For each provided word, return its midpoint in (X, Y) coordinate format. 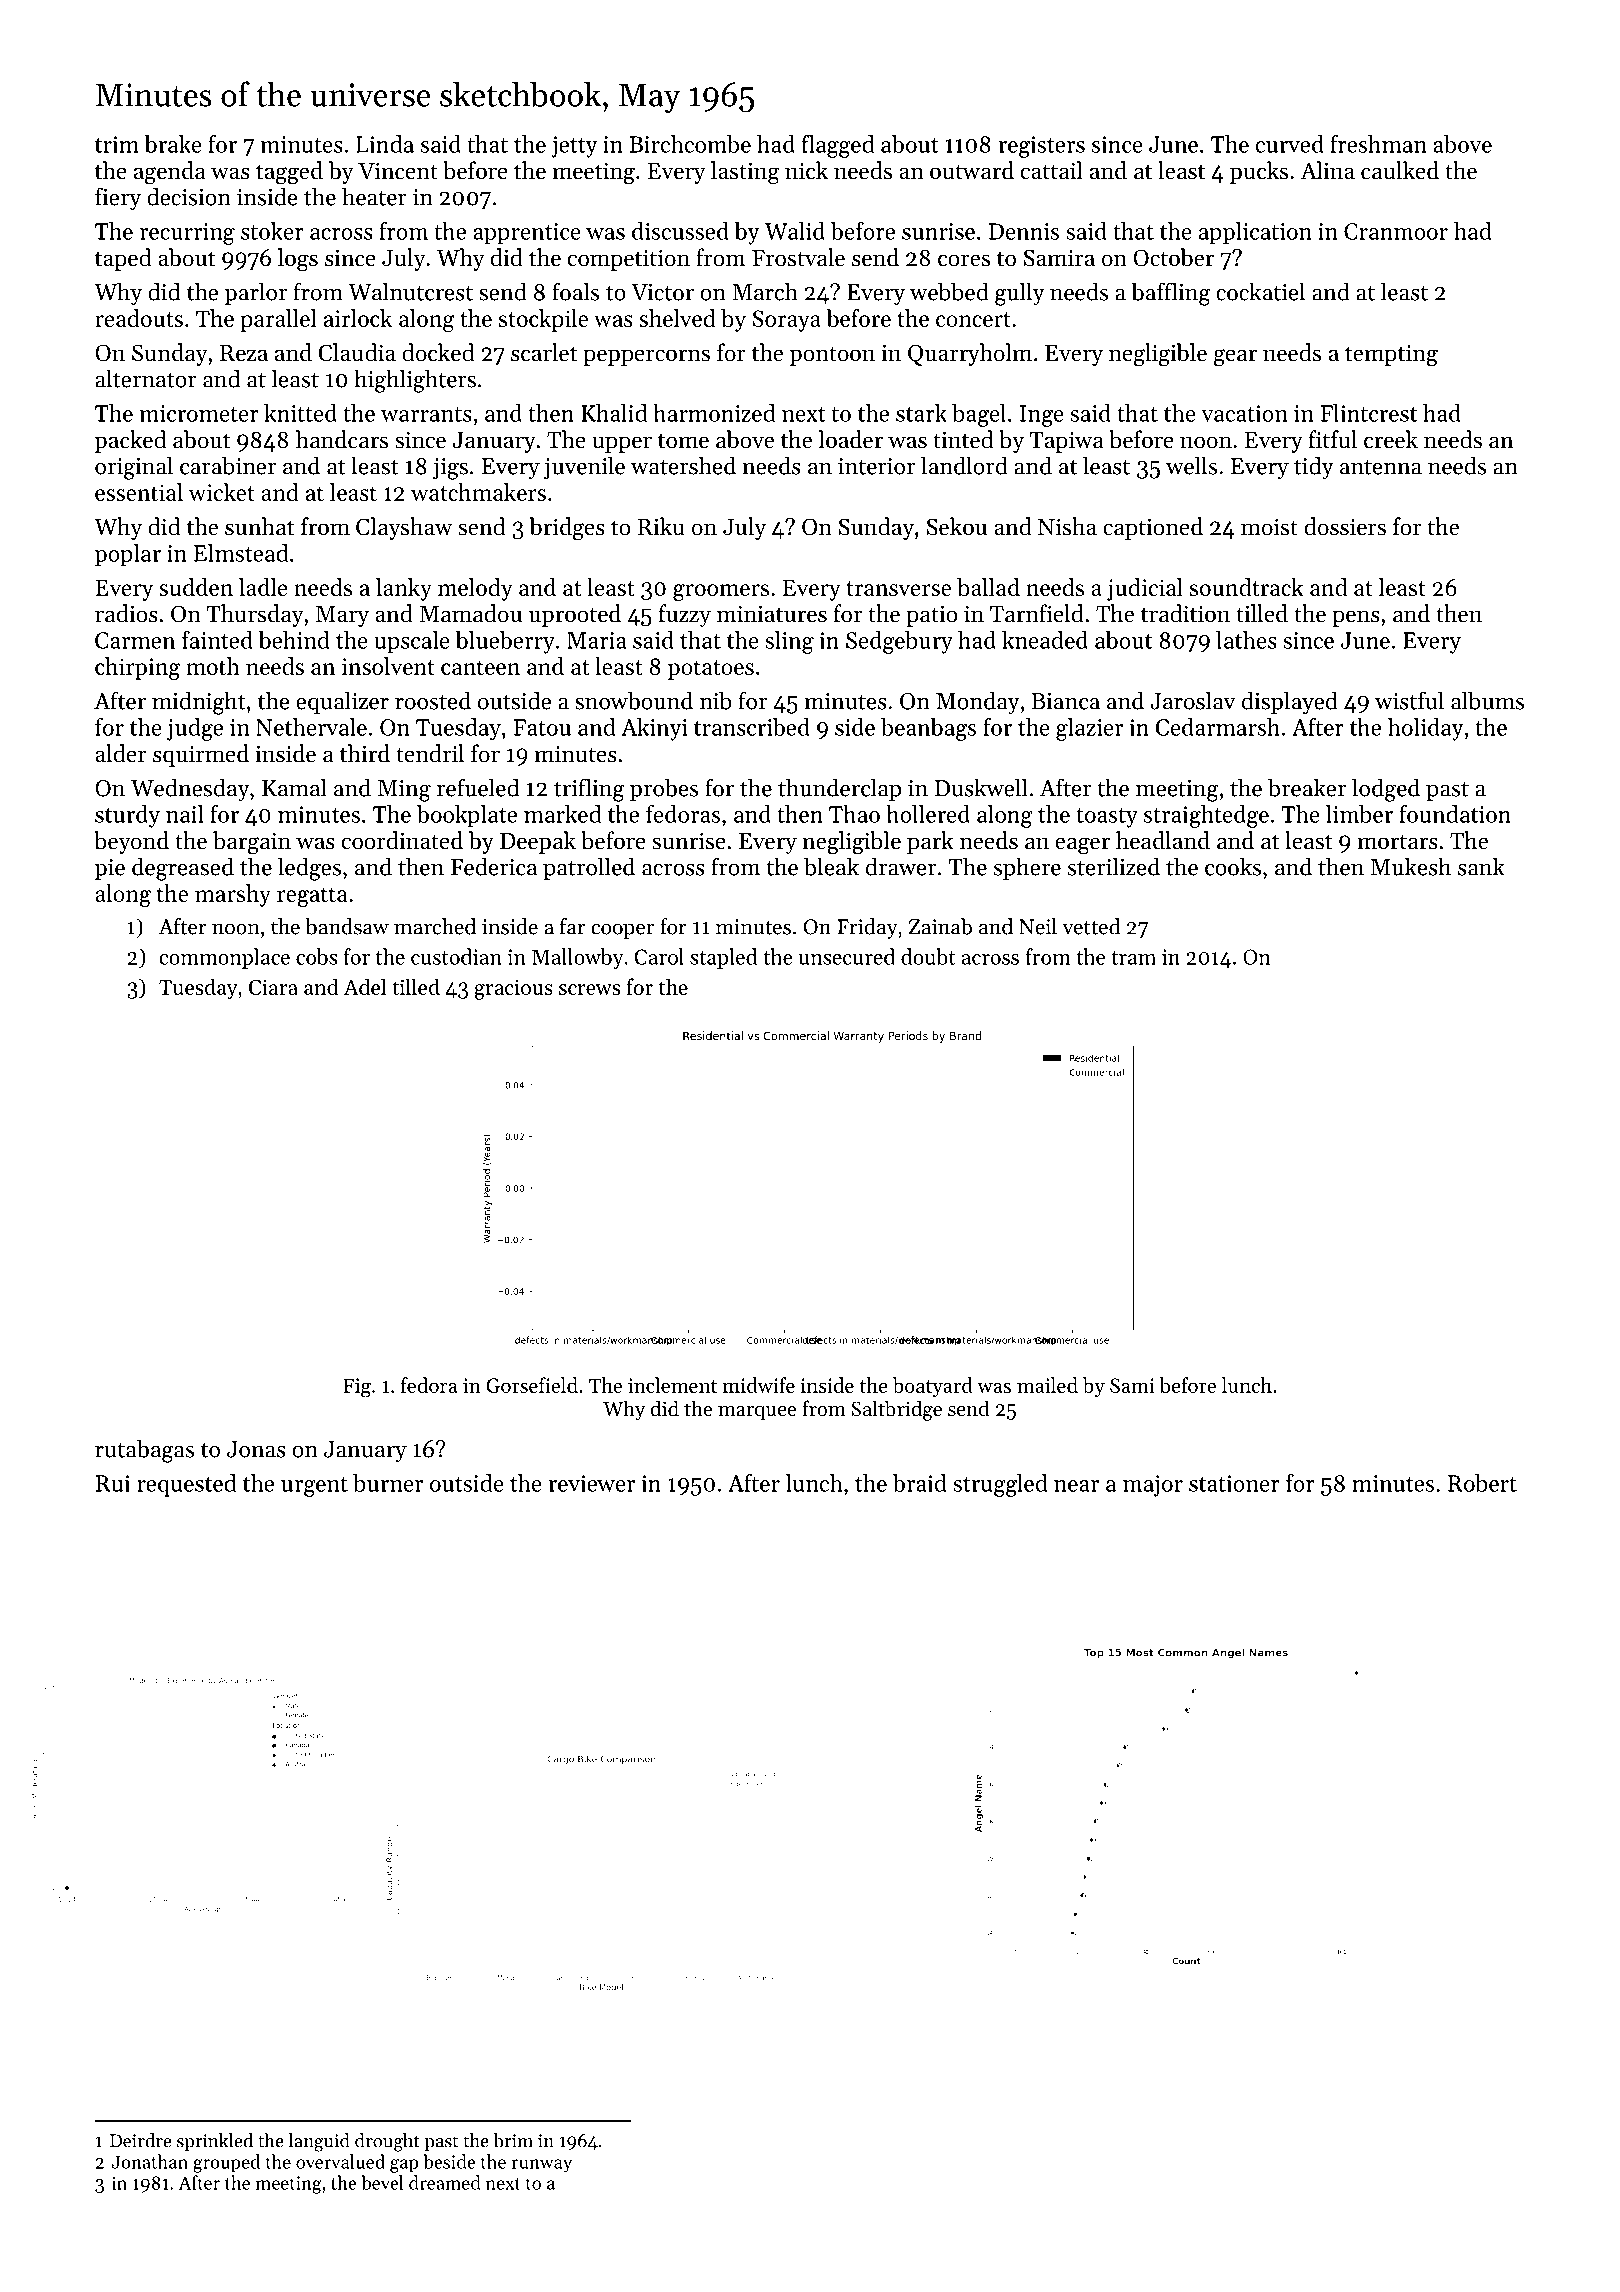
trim (117, 144)
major (1153, 1486)
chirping (137, 668)
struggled (1000, 1485)
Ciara (273, 987)
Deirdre (140, 2140)
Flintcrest (1369, 413)
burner (388, 1483)
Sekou (957, 526)
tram (1133, 958)
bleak (831, 866)
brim (513, 2140)
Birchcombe (690, 144)
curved (1290, 144)
